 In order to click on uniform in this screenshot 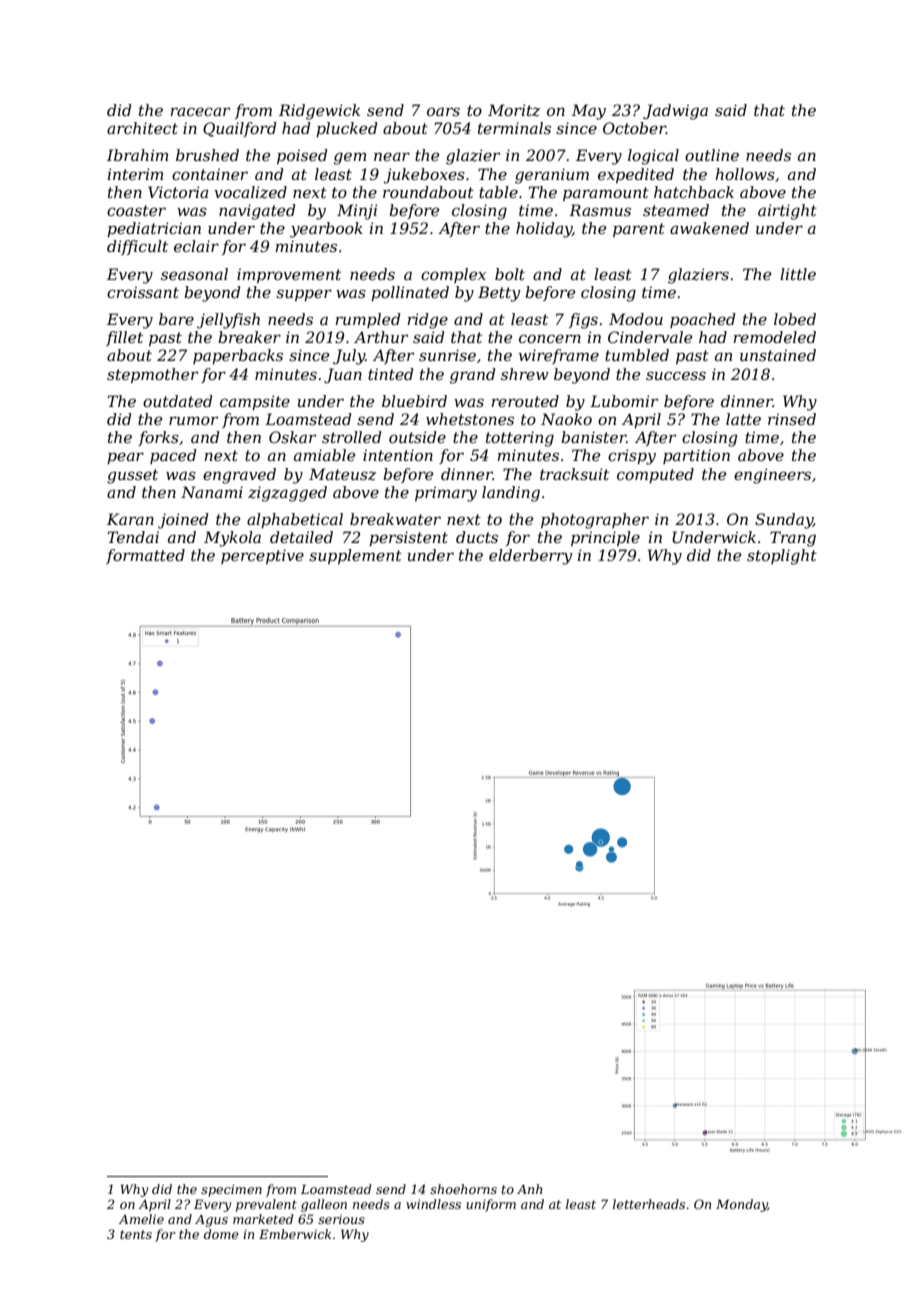, I will do `click(491, 1205)`.
